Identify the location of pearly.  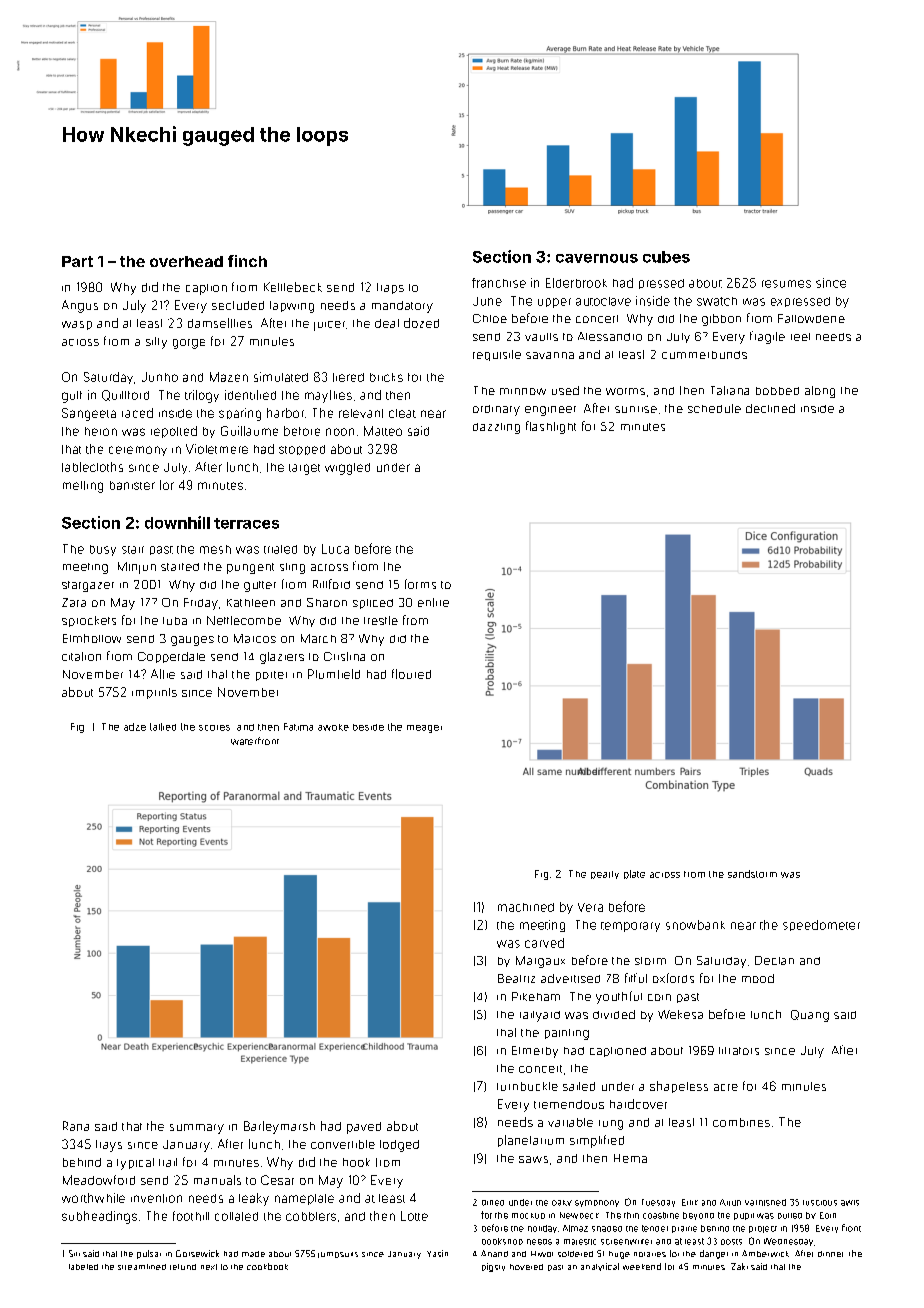
(605, 875).
